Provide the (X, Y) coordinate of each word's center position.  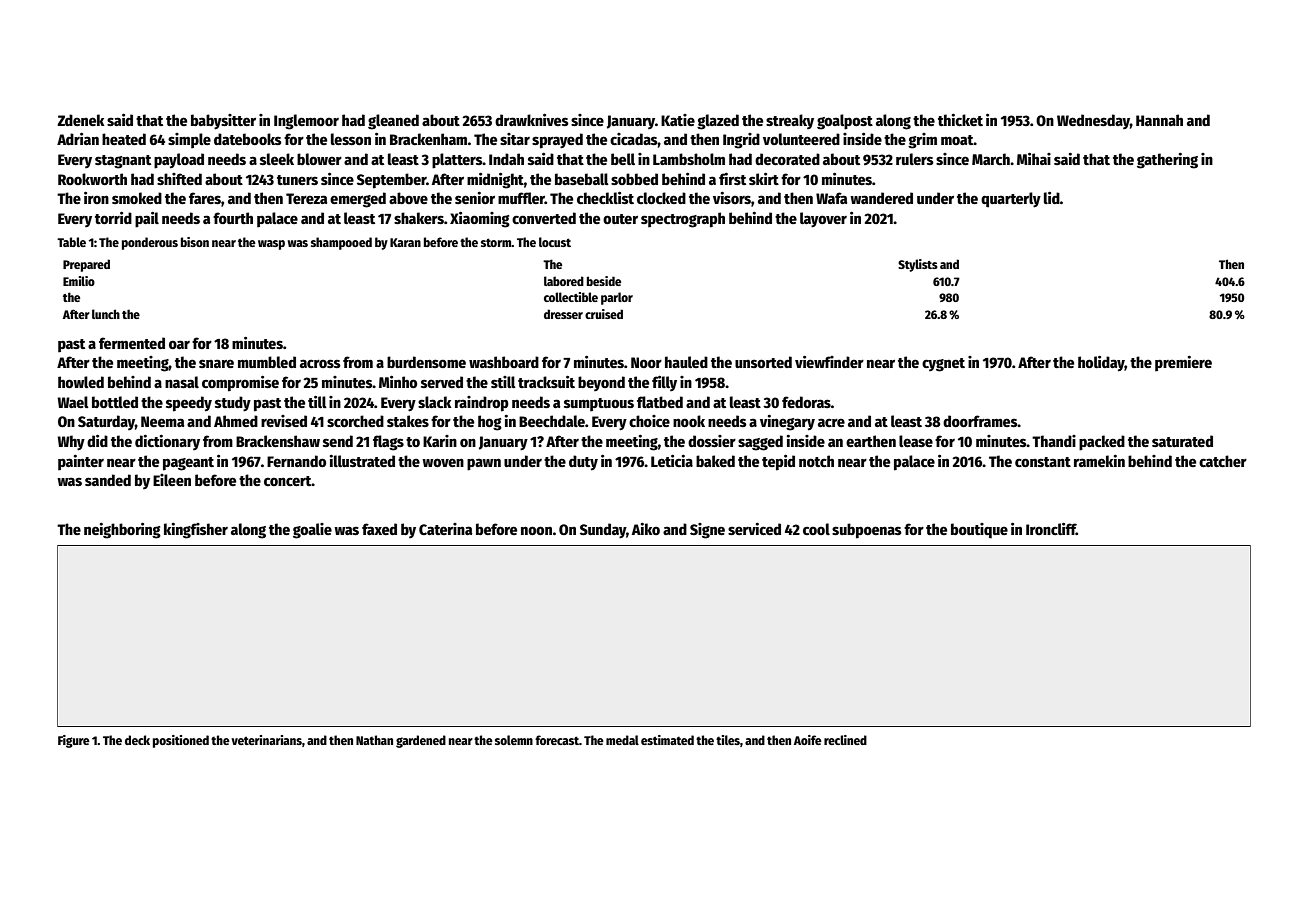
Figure (74, 741)
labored (564, 281)
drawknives (532, 120)
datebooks (248, 139)
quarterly (1011, 200)
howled (81, 382)
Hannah (1159, 120)
